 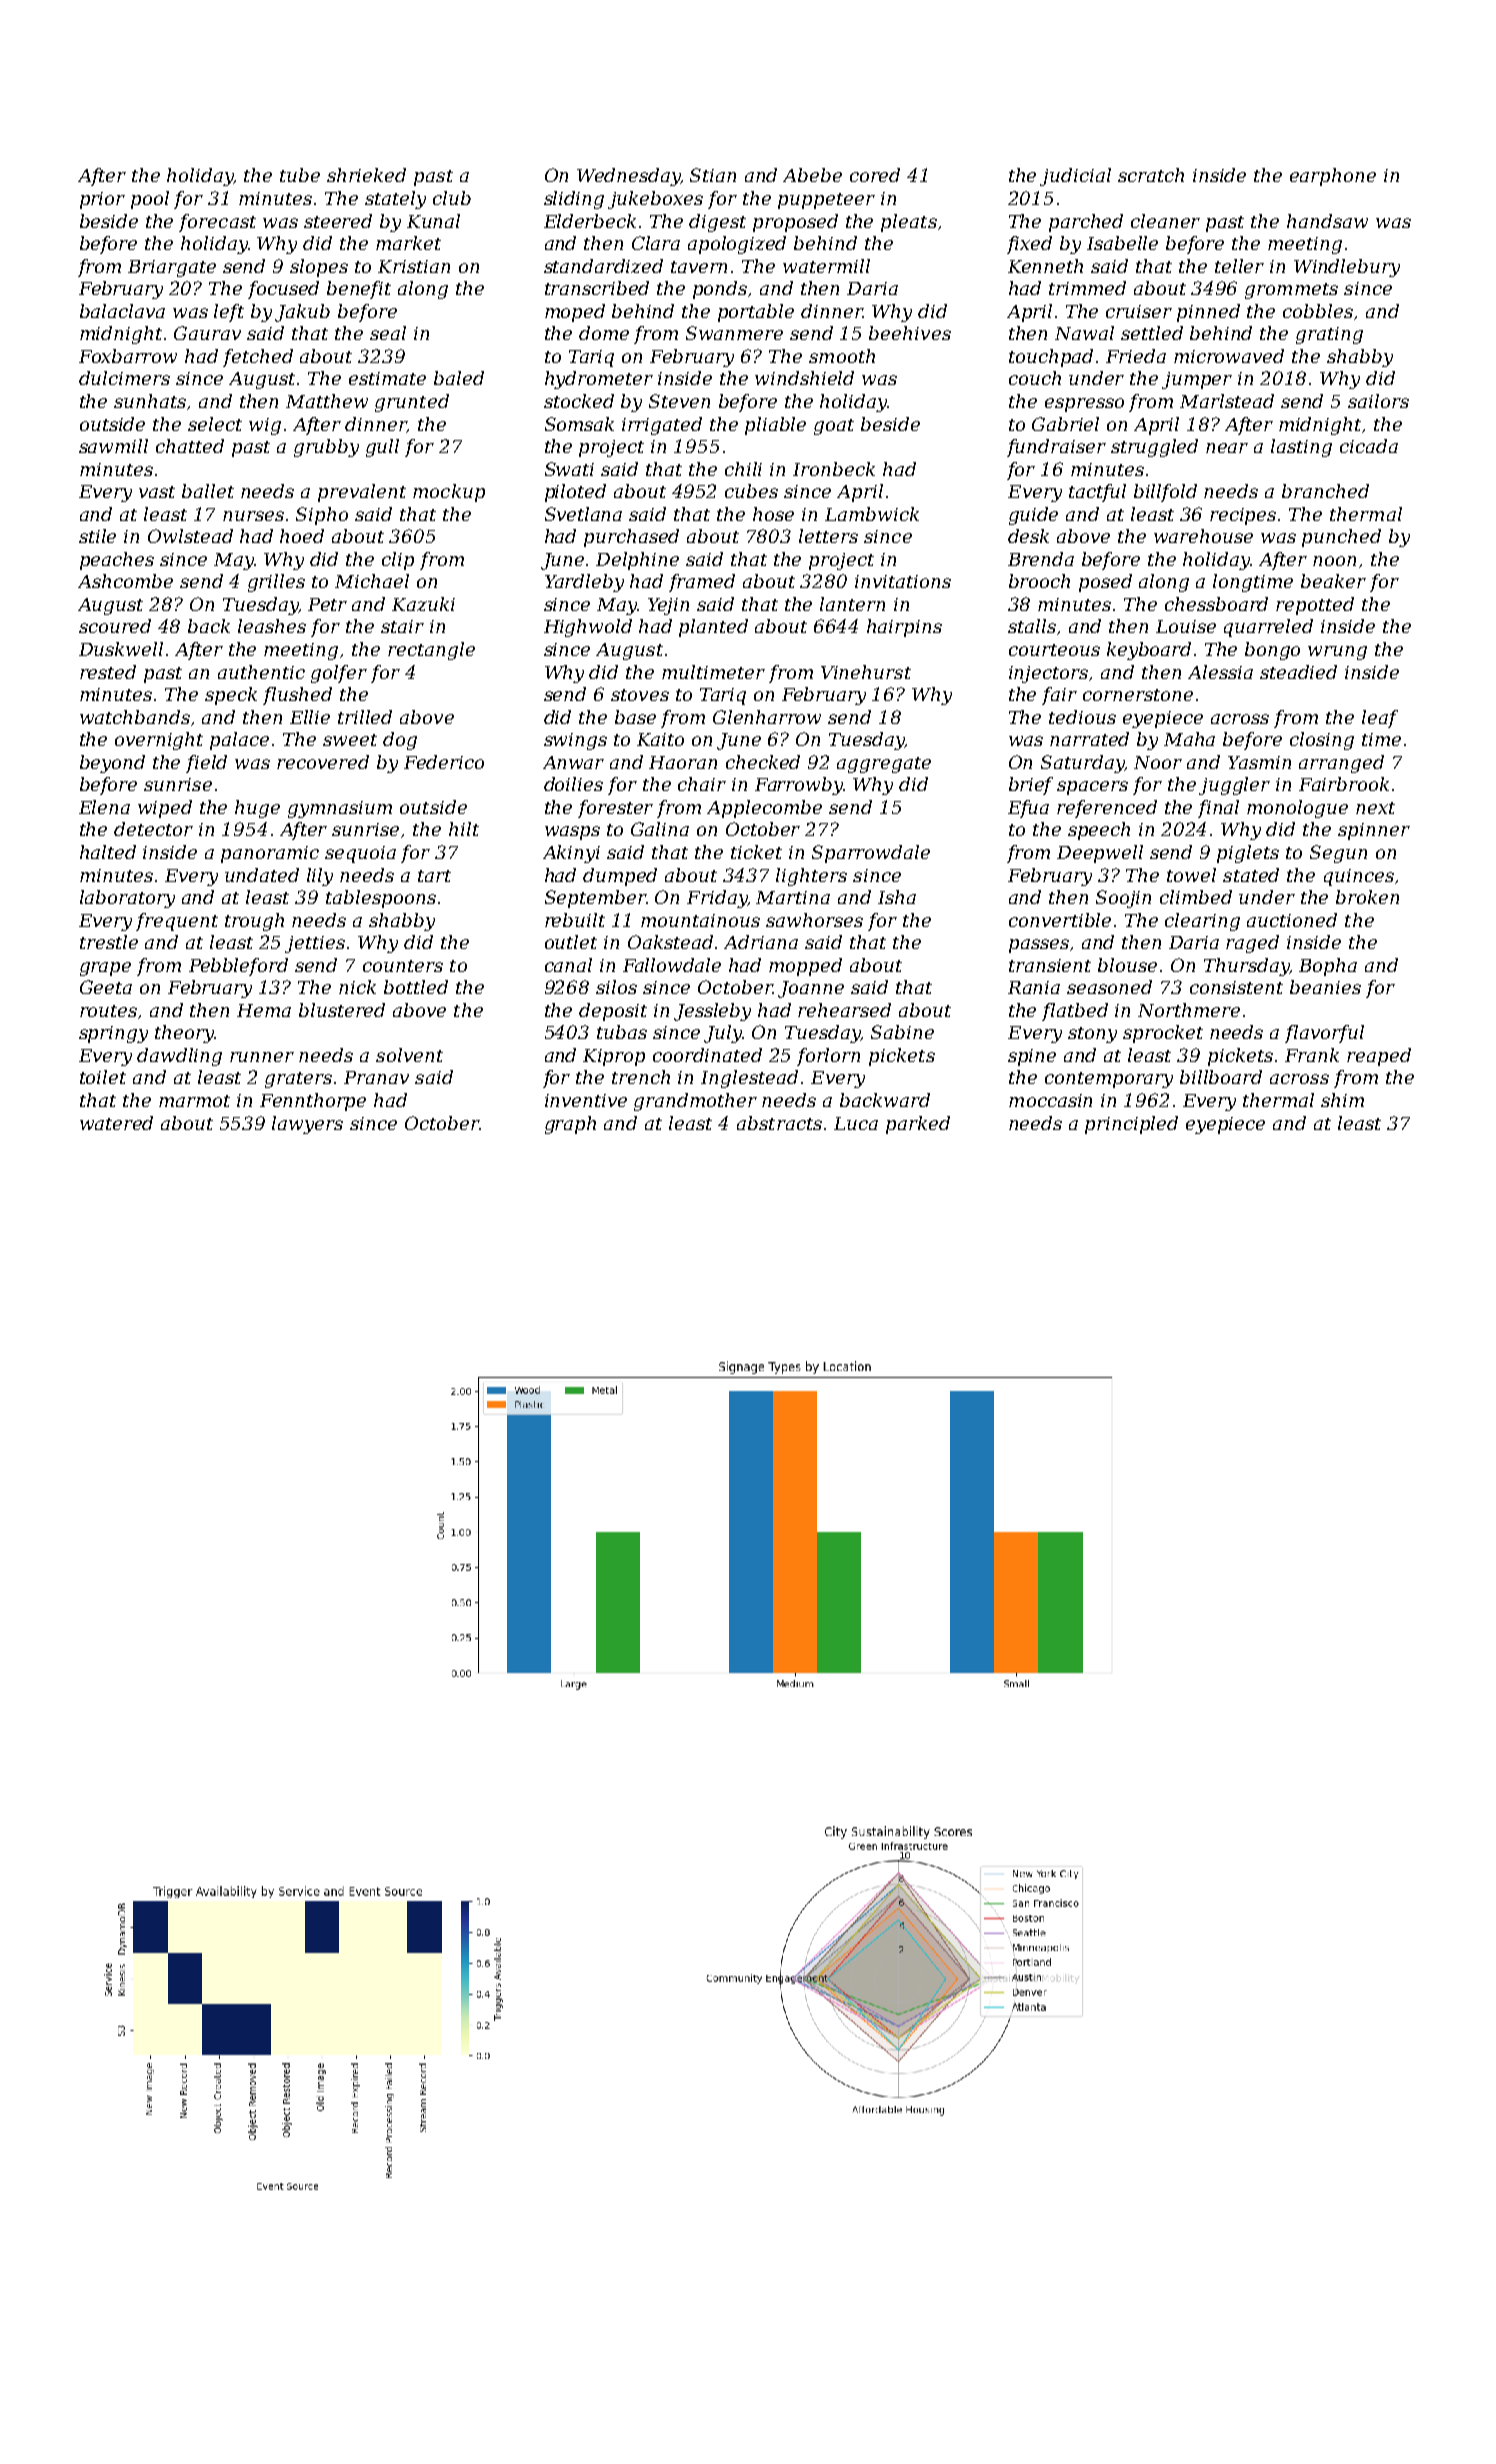 What do you see at coordinates (1375, 808) in the document?
I see `next` at bounding box center [1375, 808].
